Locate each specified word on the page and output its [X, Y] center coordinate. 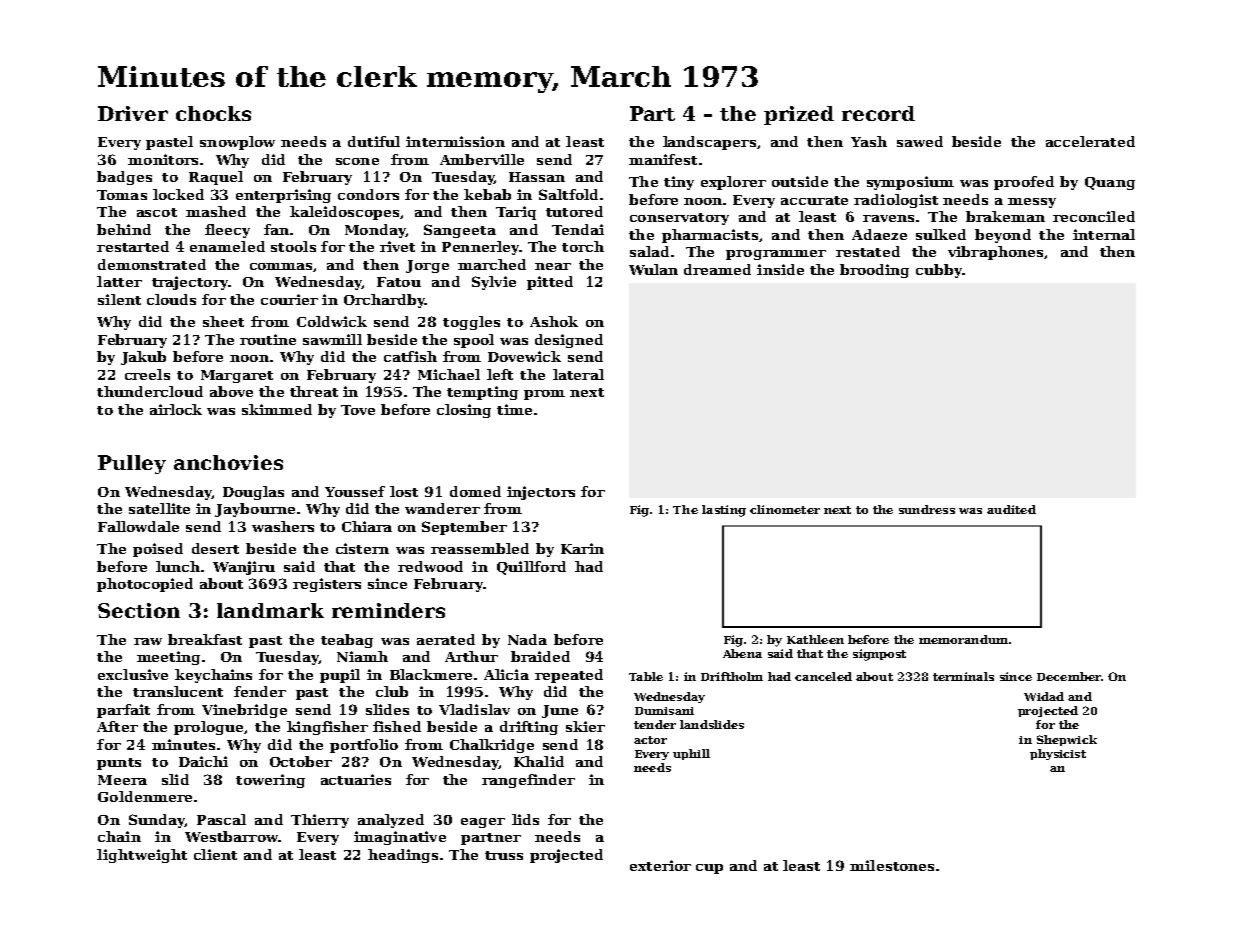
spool [474, 341]
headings [403, 856]
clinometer [785, 509]
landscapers [709, 143]
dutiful [374, 141]
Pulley [132, 464]
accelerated [1090, 141]
